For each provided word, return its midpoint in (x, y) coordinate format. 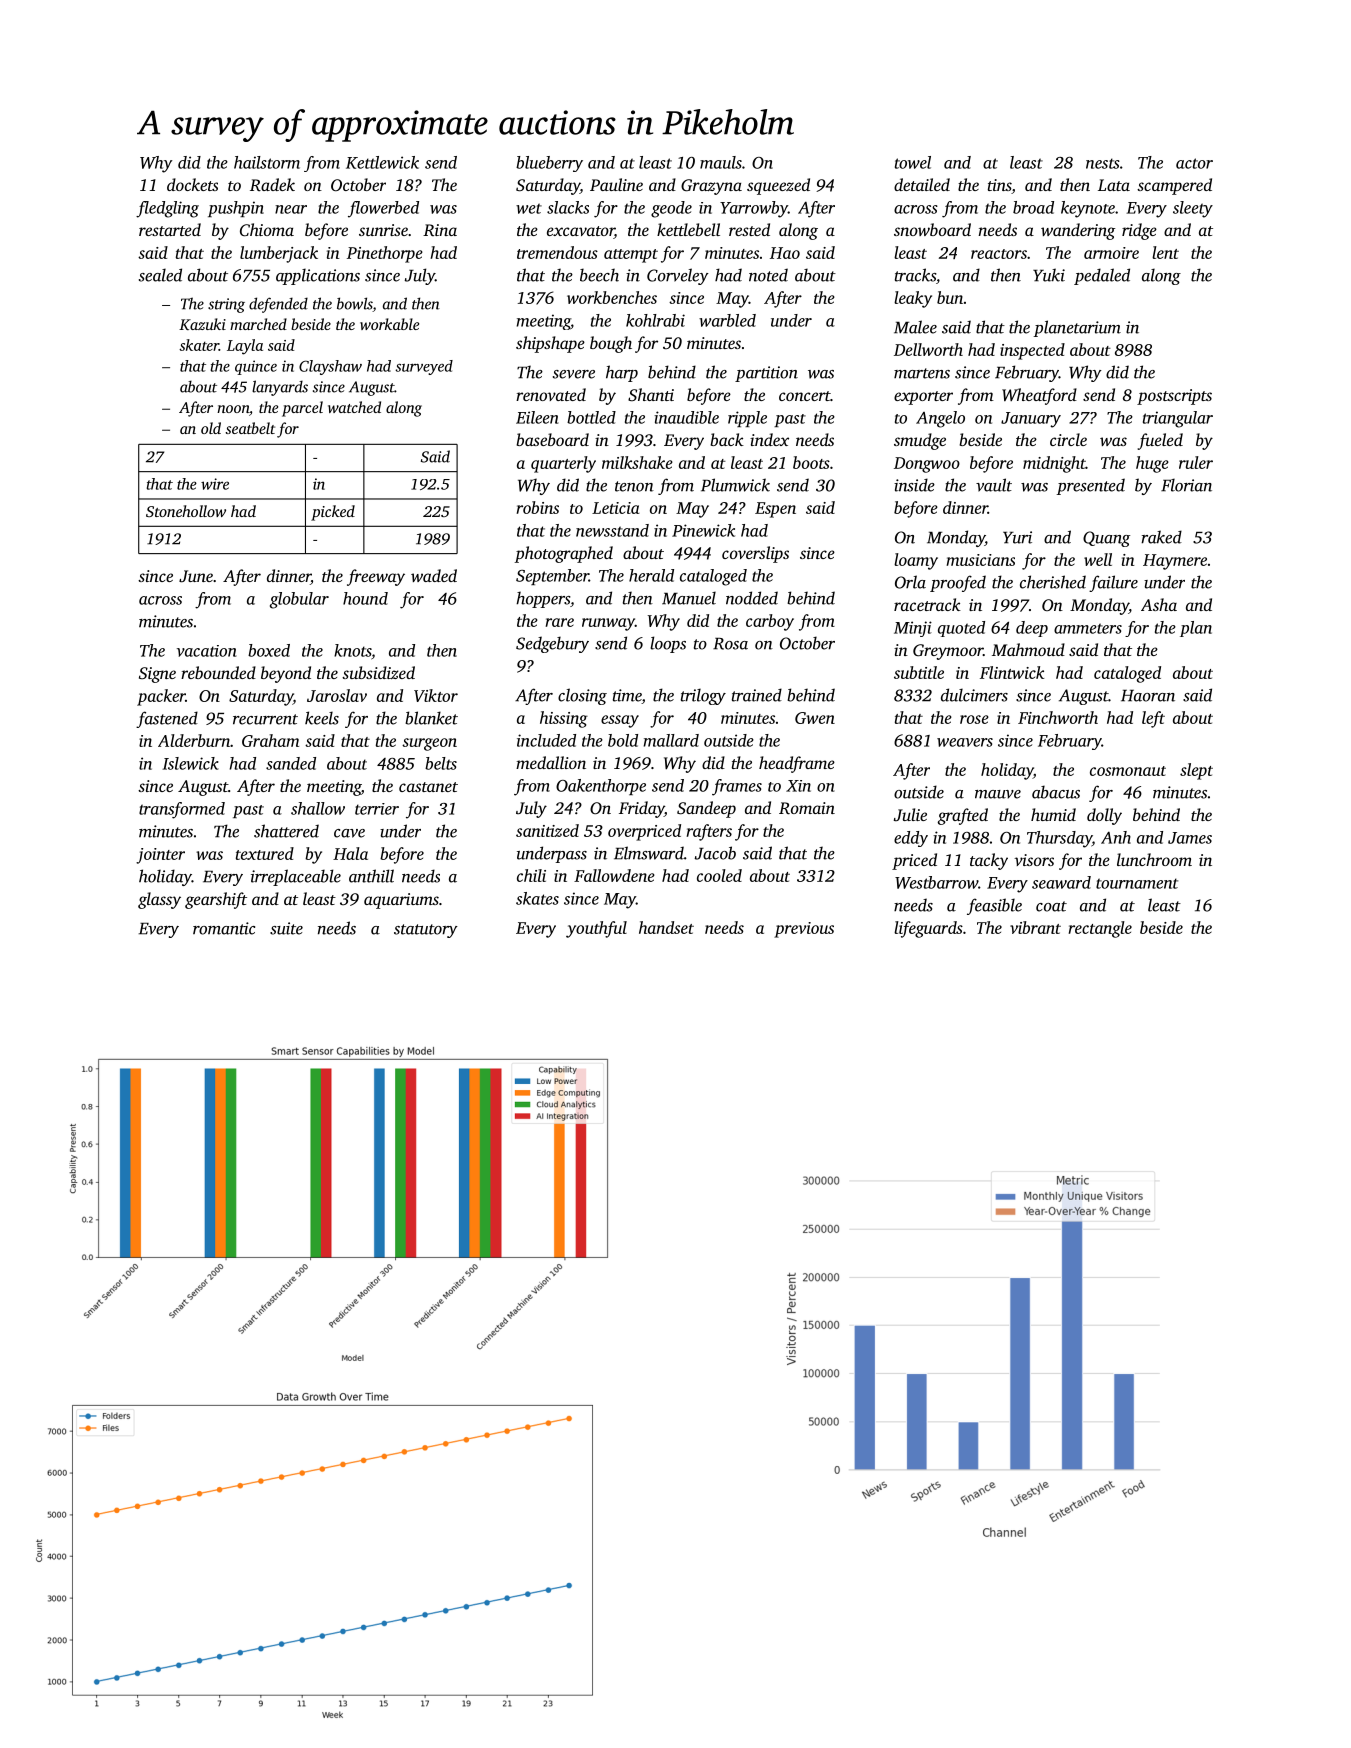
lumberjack (279, 254)
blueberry (549, 164)
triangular (1178, 419)
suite (286, 928)
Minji (913, 629)
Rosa (730, 644)
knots (352, 650)
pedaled (1102, 276)
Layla (245, 347)
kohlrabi (655, 320)
